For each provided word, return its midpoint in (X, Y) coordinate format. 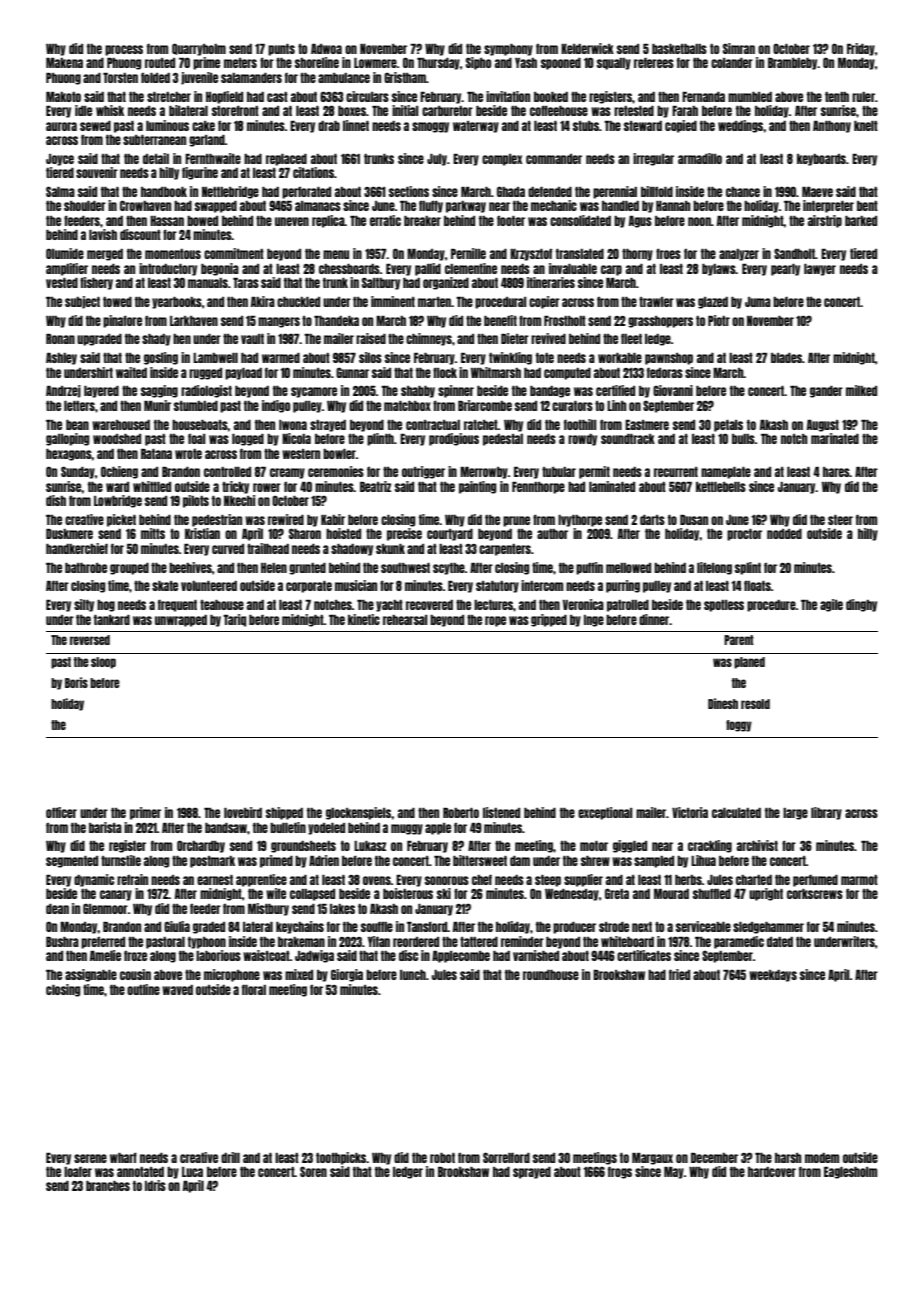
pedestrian (217, 520)
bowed (202, 221)
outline (143, 989)
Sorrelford (506, 1157)
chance (743, 192)
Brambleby (792, 64)
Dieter (515, 338)
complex (502, 160)
